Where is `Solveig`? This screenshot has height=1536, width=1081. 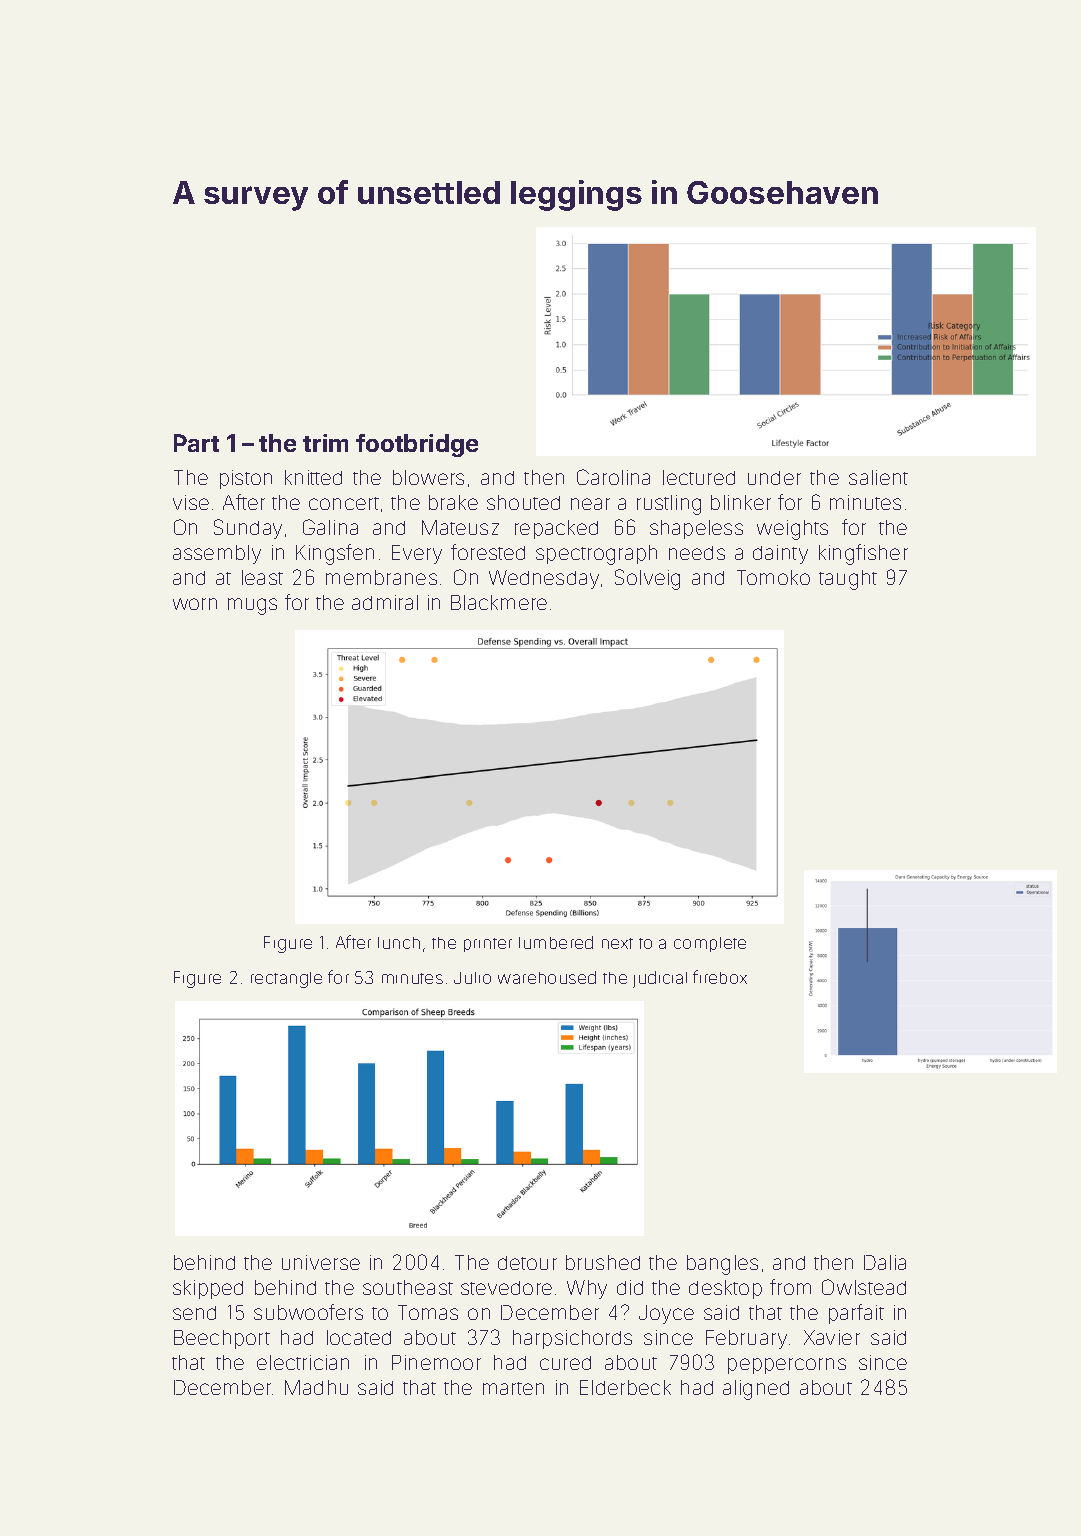
Solveig is located at coordinates (647, 579).
